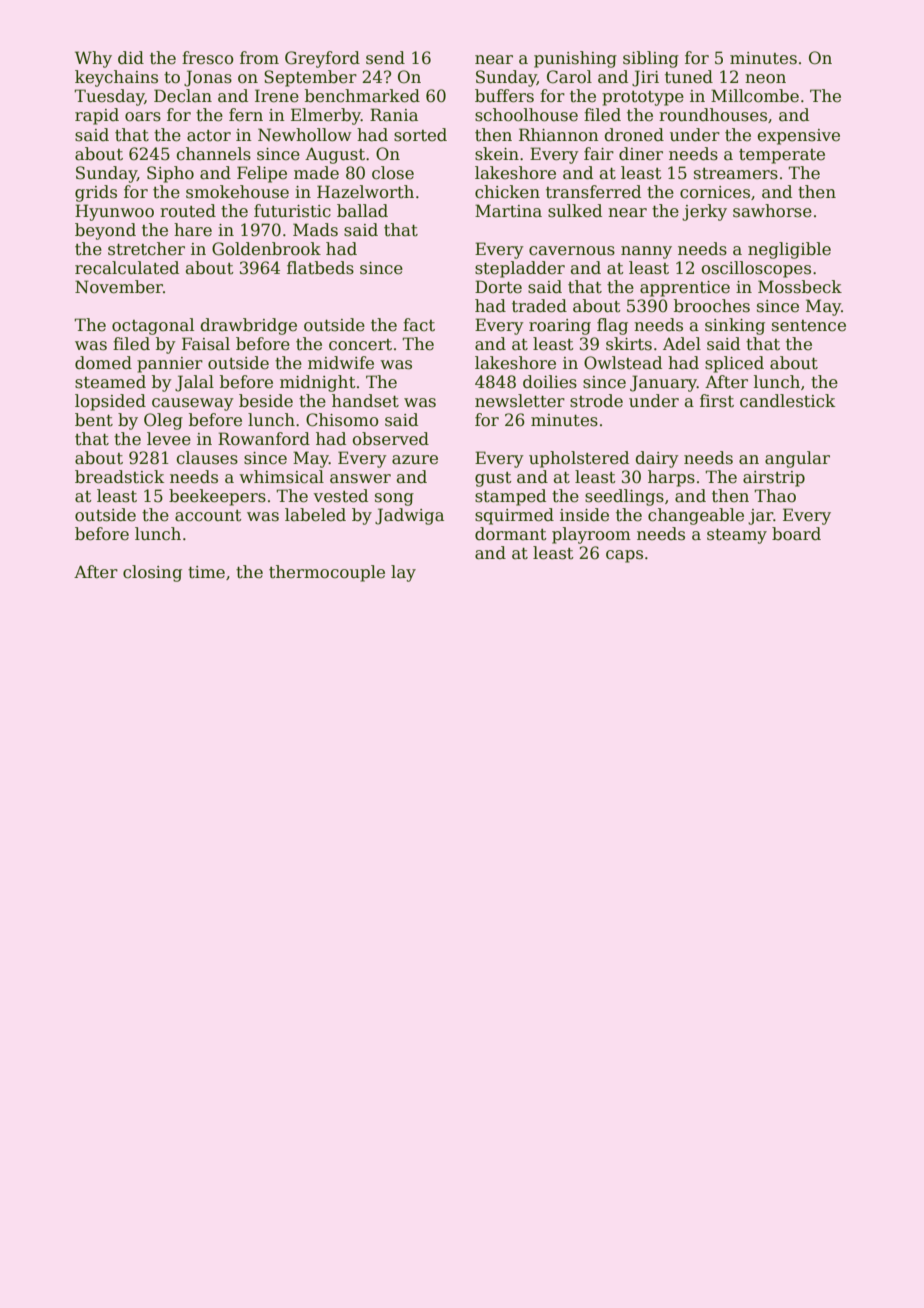  Describe the element at coordinates (765, 79) in the screenshot. I see `neon` at that location.
